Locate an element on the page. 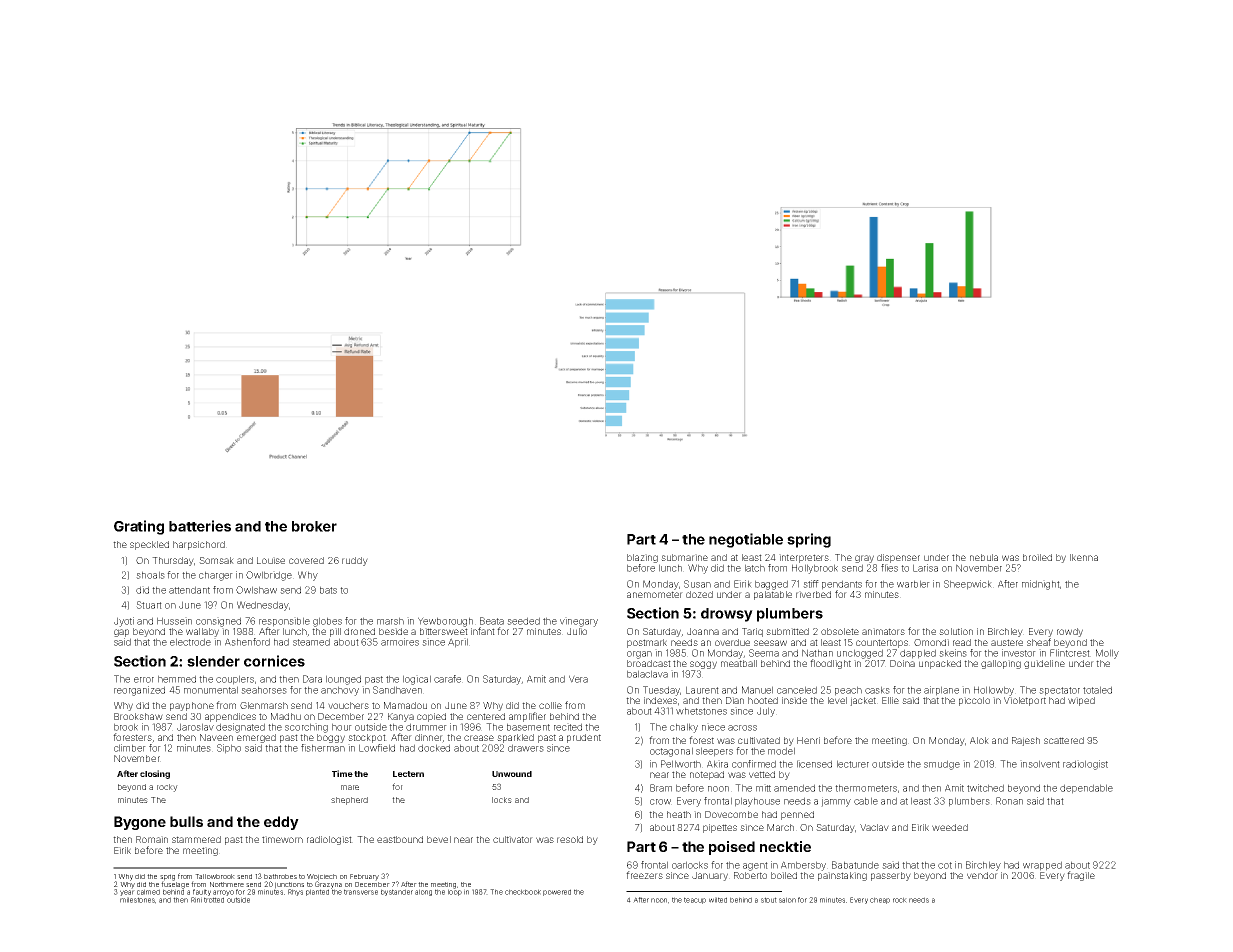 This page has height=952, width=1233. Seema is located at coordinates (764, 653).
